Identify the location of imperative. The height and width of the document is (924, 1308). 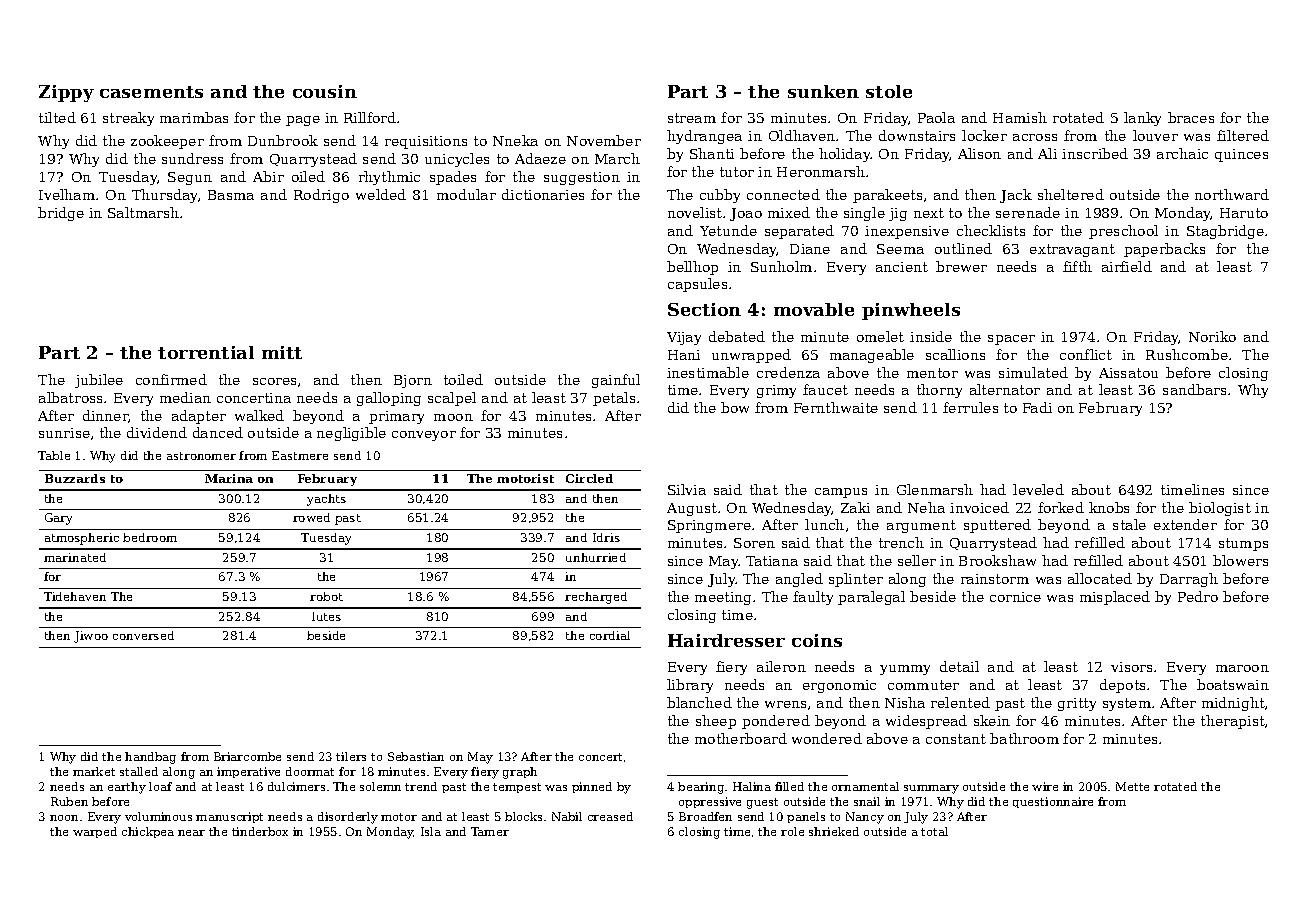
(248, 772).
